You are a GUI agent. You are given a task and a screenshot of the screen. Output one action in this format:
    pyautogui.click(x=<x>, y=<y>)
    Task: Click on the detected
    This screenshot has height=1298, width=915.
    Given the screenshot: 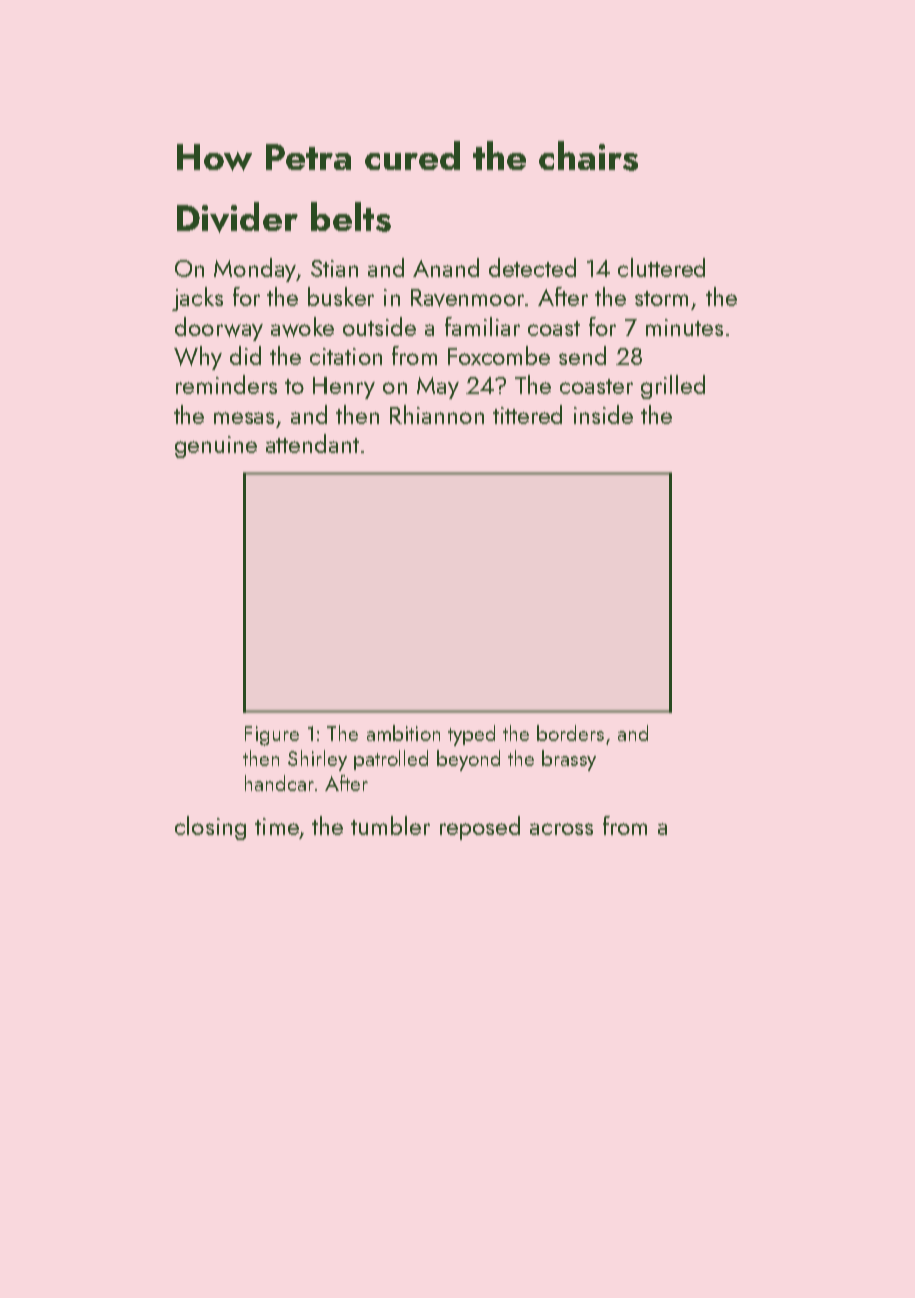 What is the action you would take?
    pyautogui.click(x=532, y=267)
